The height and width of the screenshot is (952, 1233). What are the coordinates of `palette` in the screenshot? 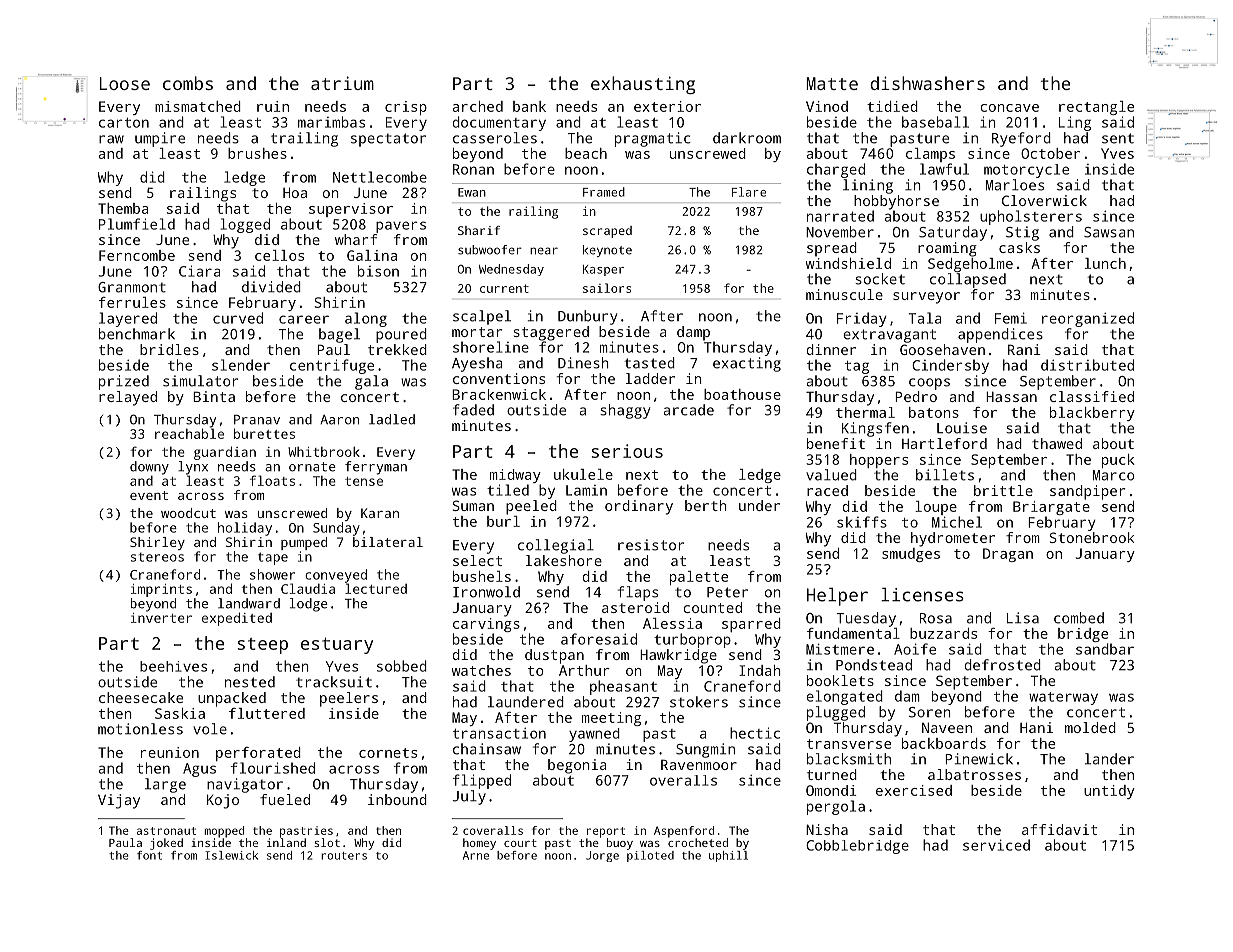 It's located at (699, 578).
